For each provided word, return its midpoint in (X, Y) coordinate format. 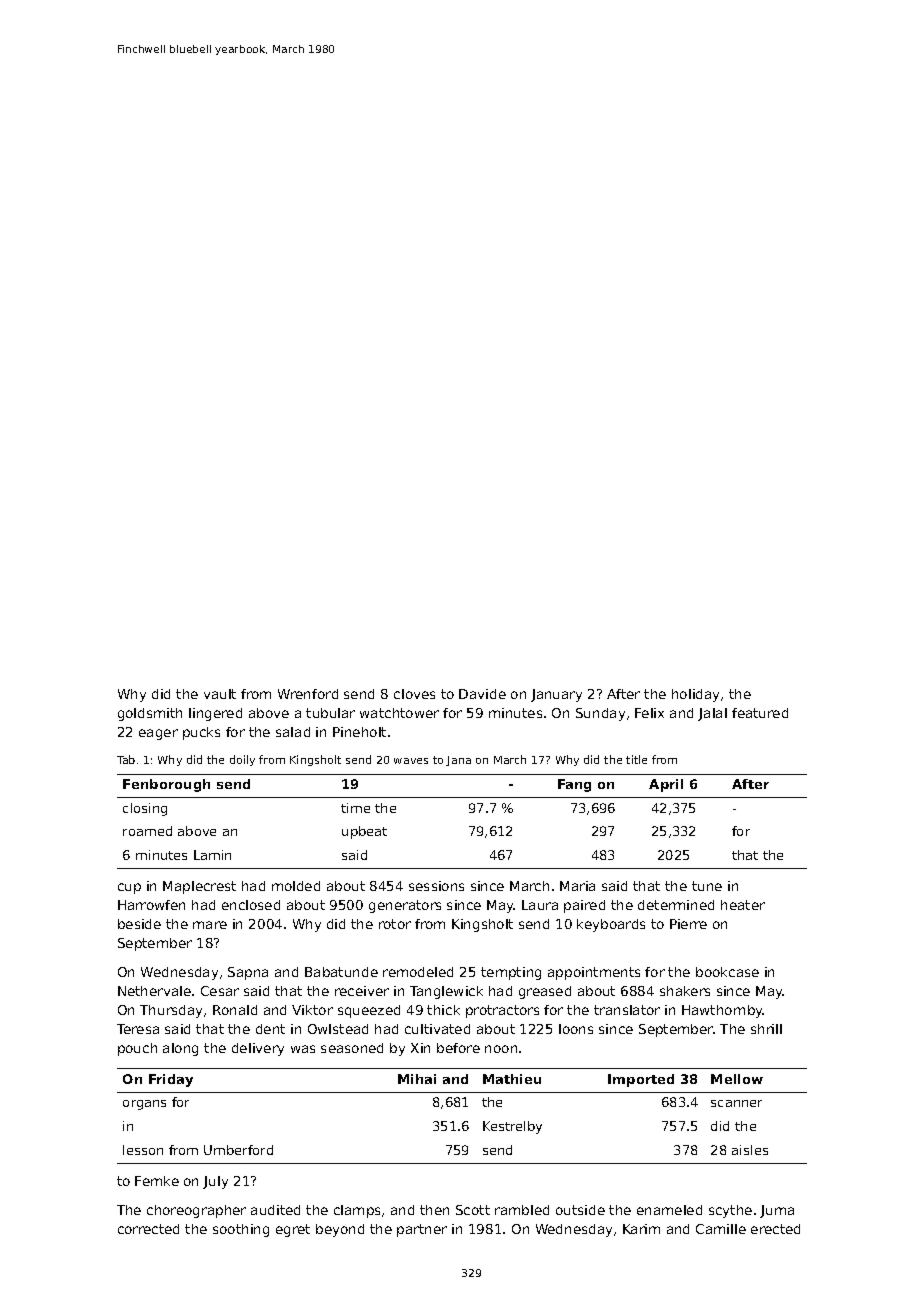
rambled (522, 1210)
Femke (157, 1181)
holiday (695, 695)
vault (220, 694)
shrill (766, 1029)
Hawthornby (722, 1011)
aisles (750, 1150)
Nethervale (154, 991)
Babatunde (341, 972)
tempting (511, 973)
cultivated (437, 1029)
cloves (414, 694)
